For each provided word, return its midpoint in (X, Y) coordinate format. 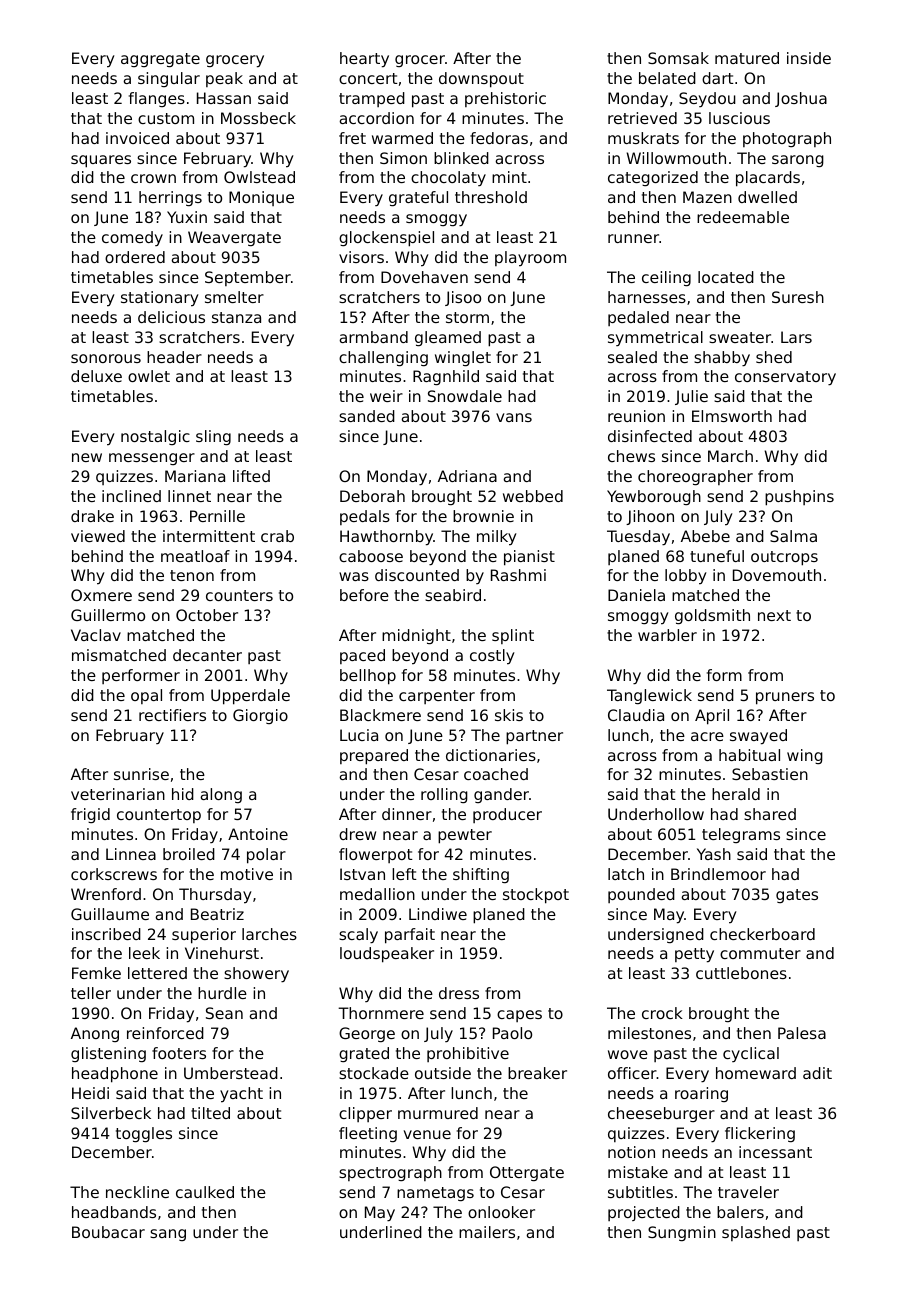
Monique (261, 198)
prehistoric (505, 99)
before (364, 595)
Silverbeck (111, 1113)
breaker (537, 1073)
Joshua (801, 99)
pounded (641, 895)
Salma (793, 536)
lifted (251, 476)
